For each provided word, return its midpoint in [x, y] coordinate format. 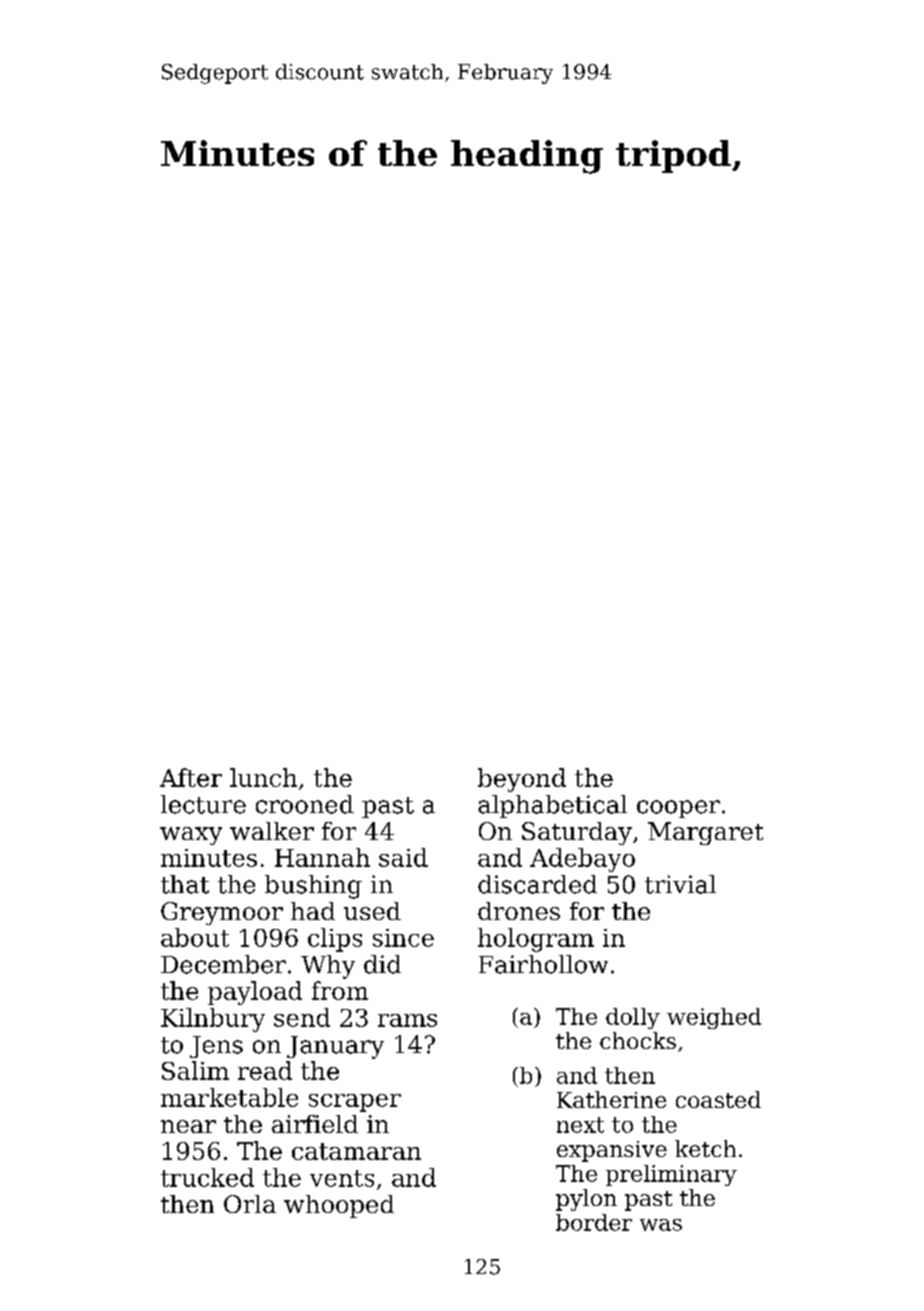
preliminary [671, 1175]
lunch [263, 777]
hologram [536, 940]
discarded [537, 884]
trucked [207, 1177]
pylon [586, 1200]
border [594, 1222]
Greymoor [222, 913]
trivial [680, 884]
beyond [522, 780]
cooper [678, 809]
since [403, 938]
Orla [250, 1204]
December [223, 964]
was [661, 1225]
